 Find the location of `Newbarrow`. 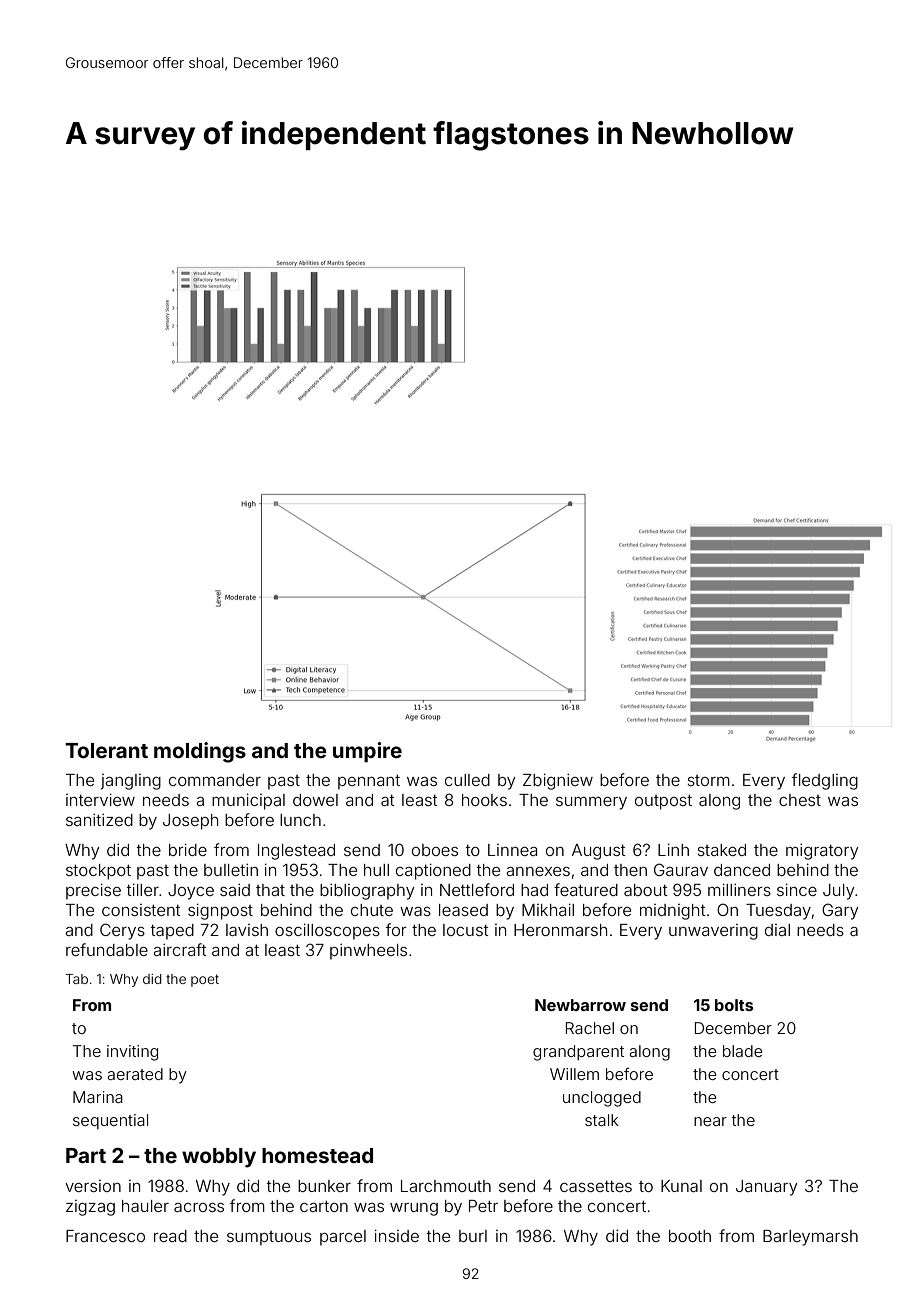

Newbarrow is located at coordinates (580, 1005).
